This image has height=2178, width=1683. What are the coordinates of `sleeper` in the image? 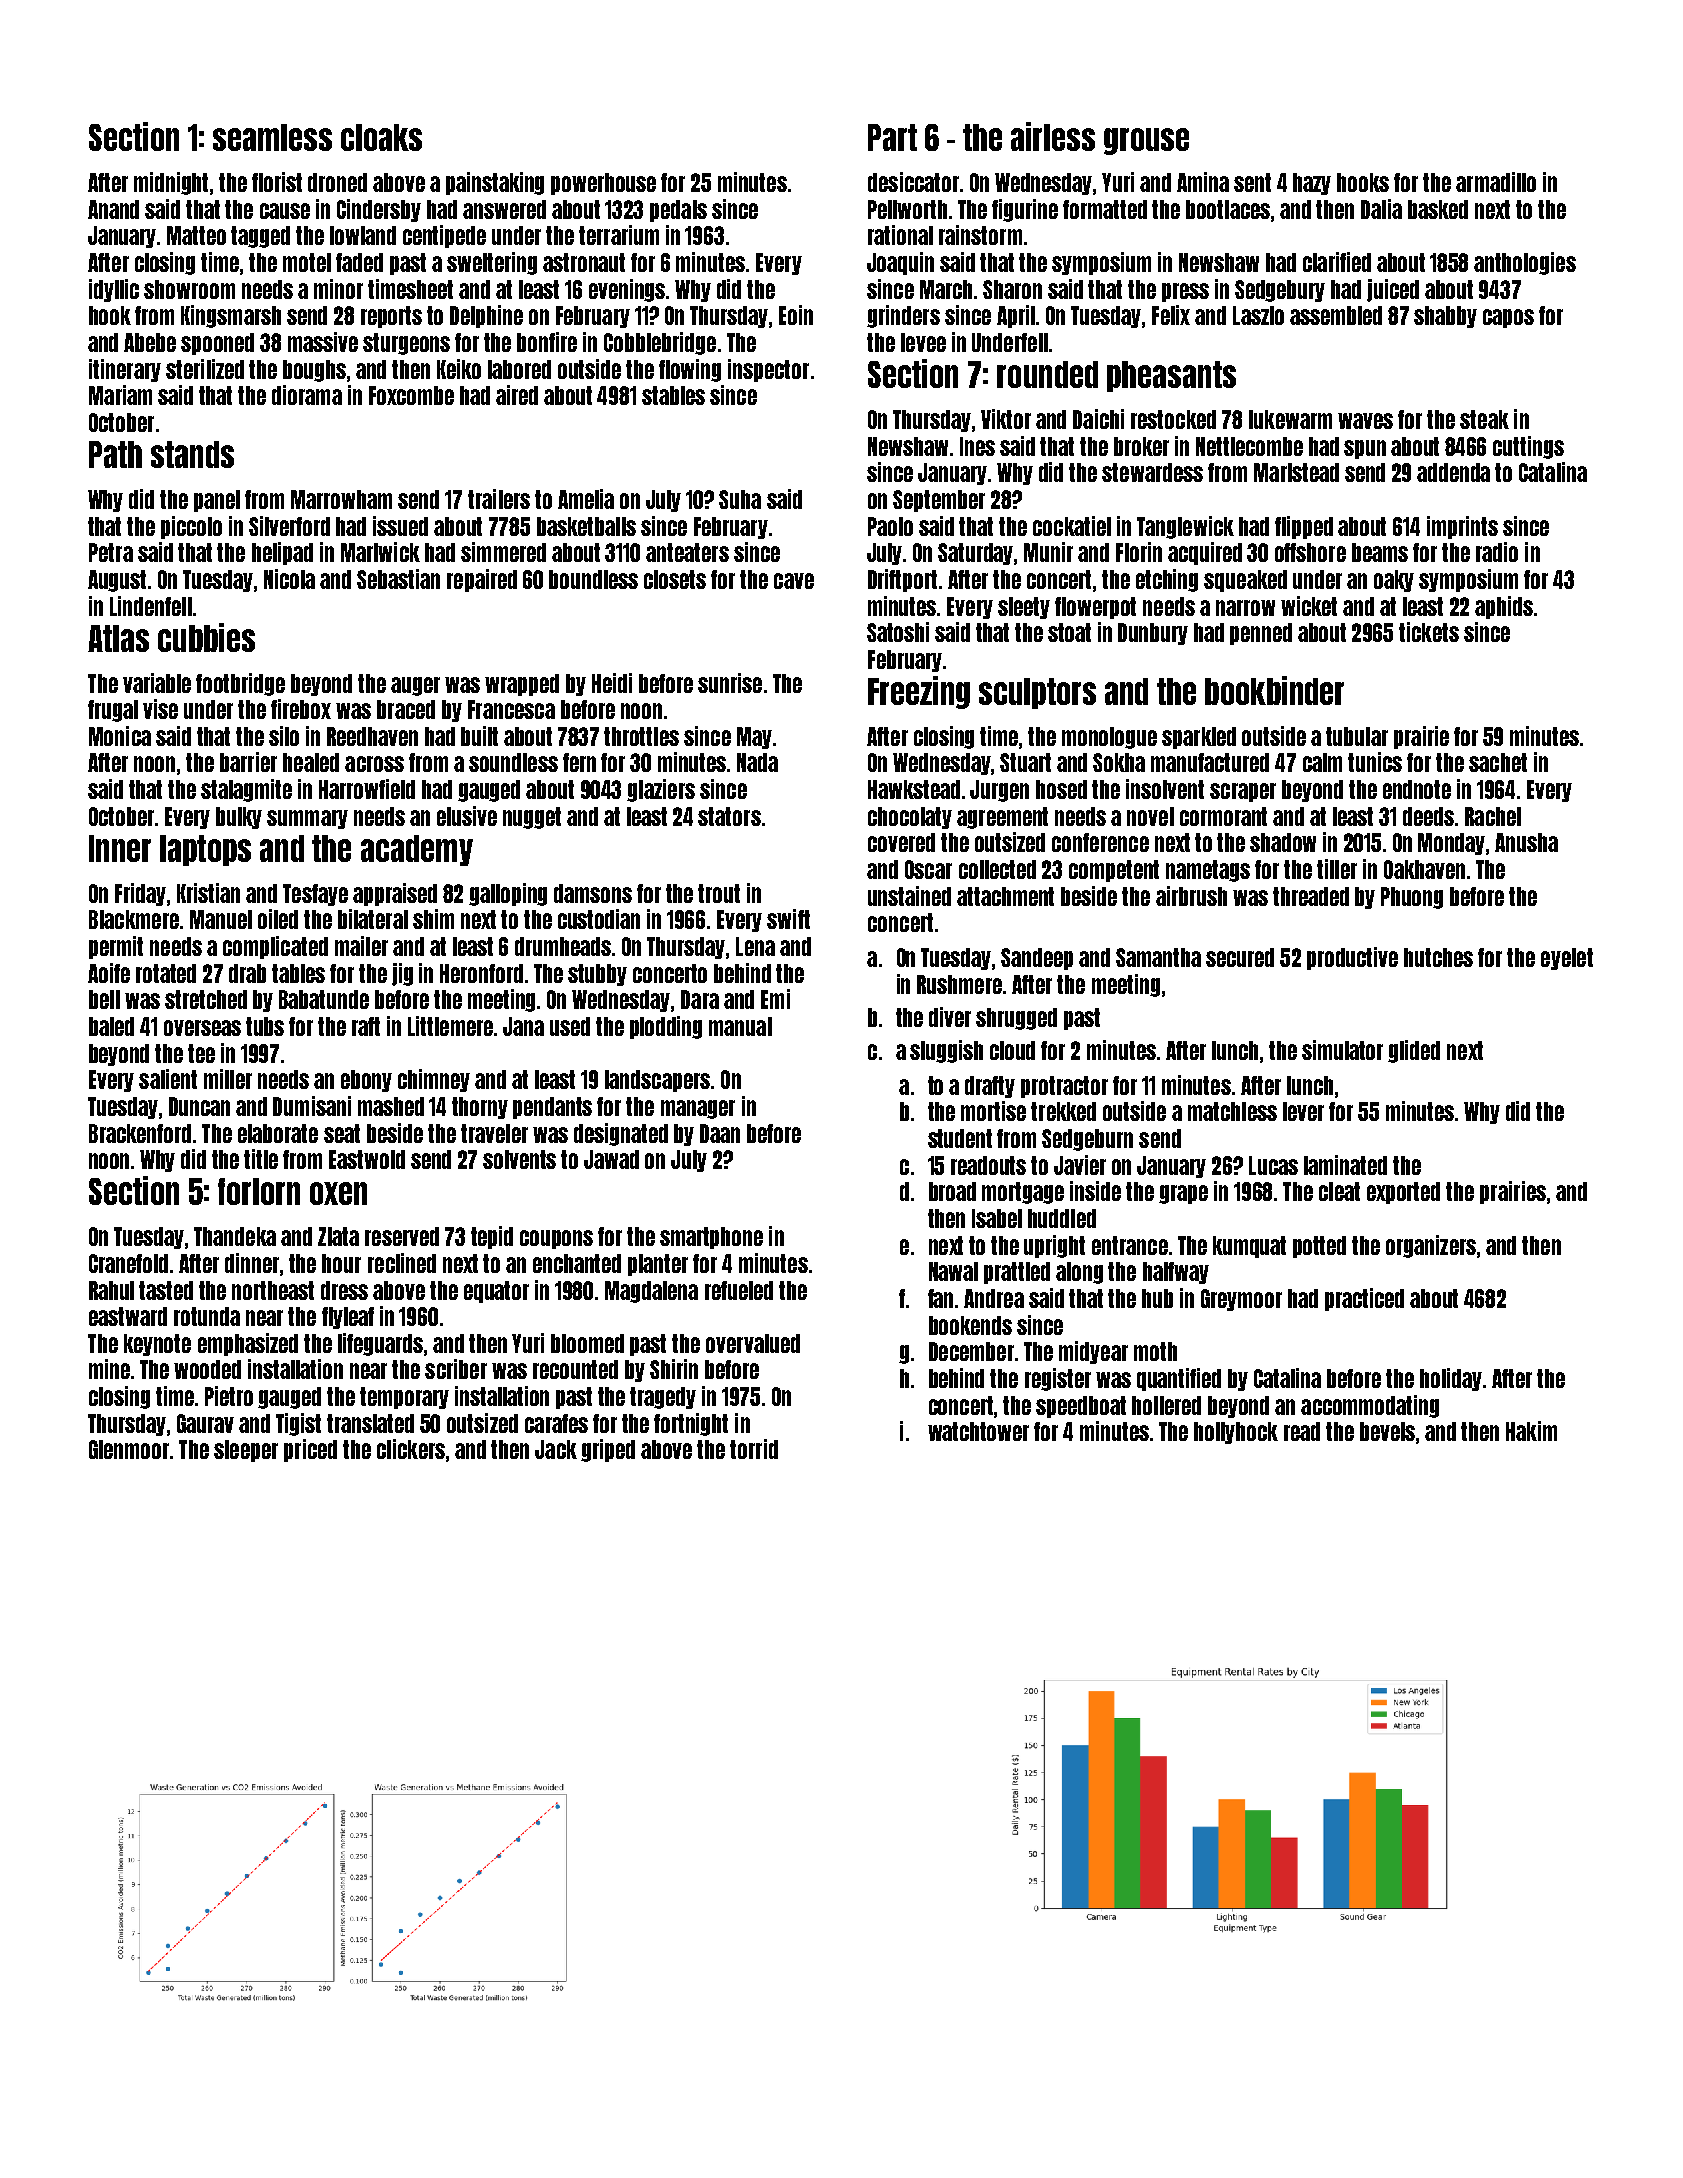 It's located at (246, 1451).
